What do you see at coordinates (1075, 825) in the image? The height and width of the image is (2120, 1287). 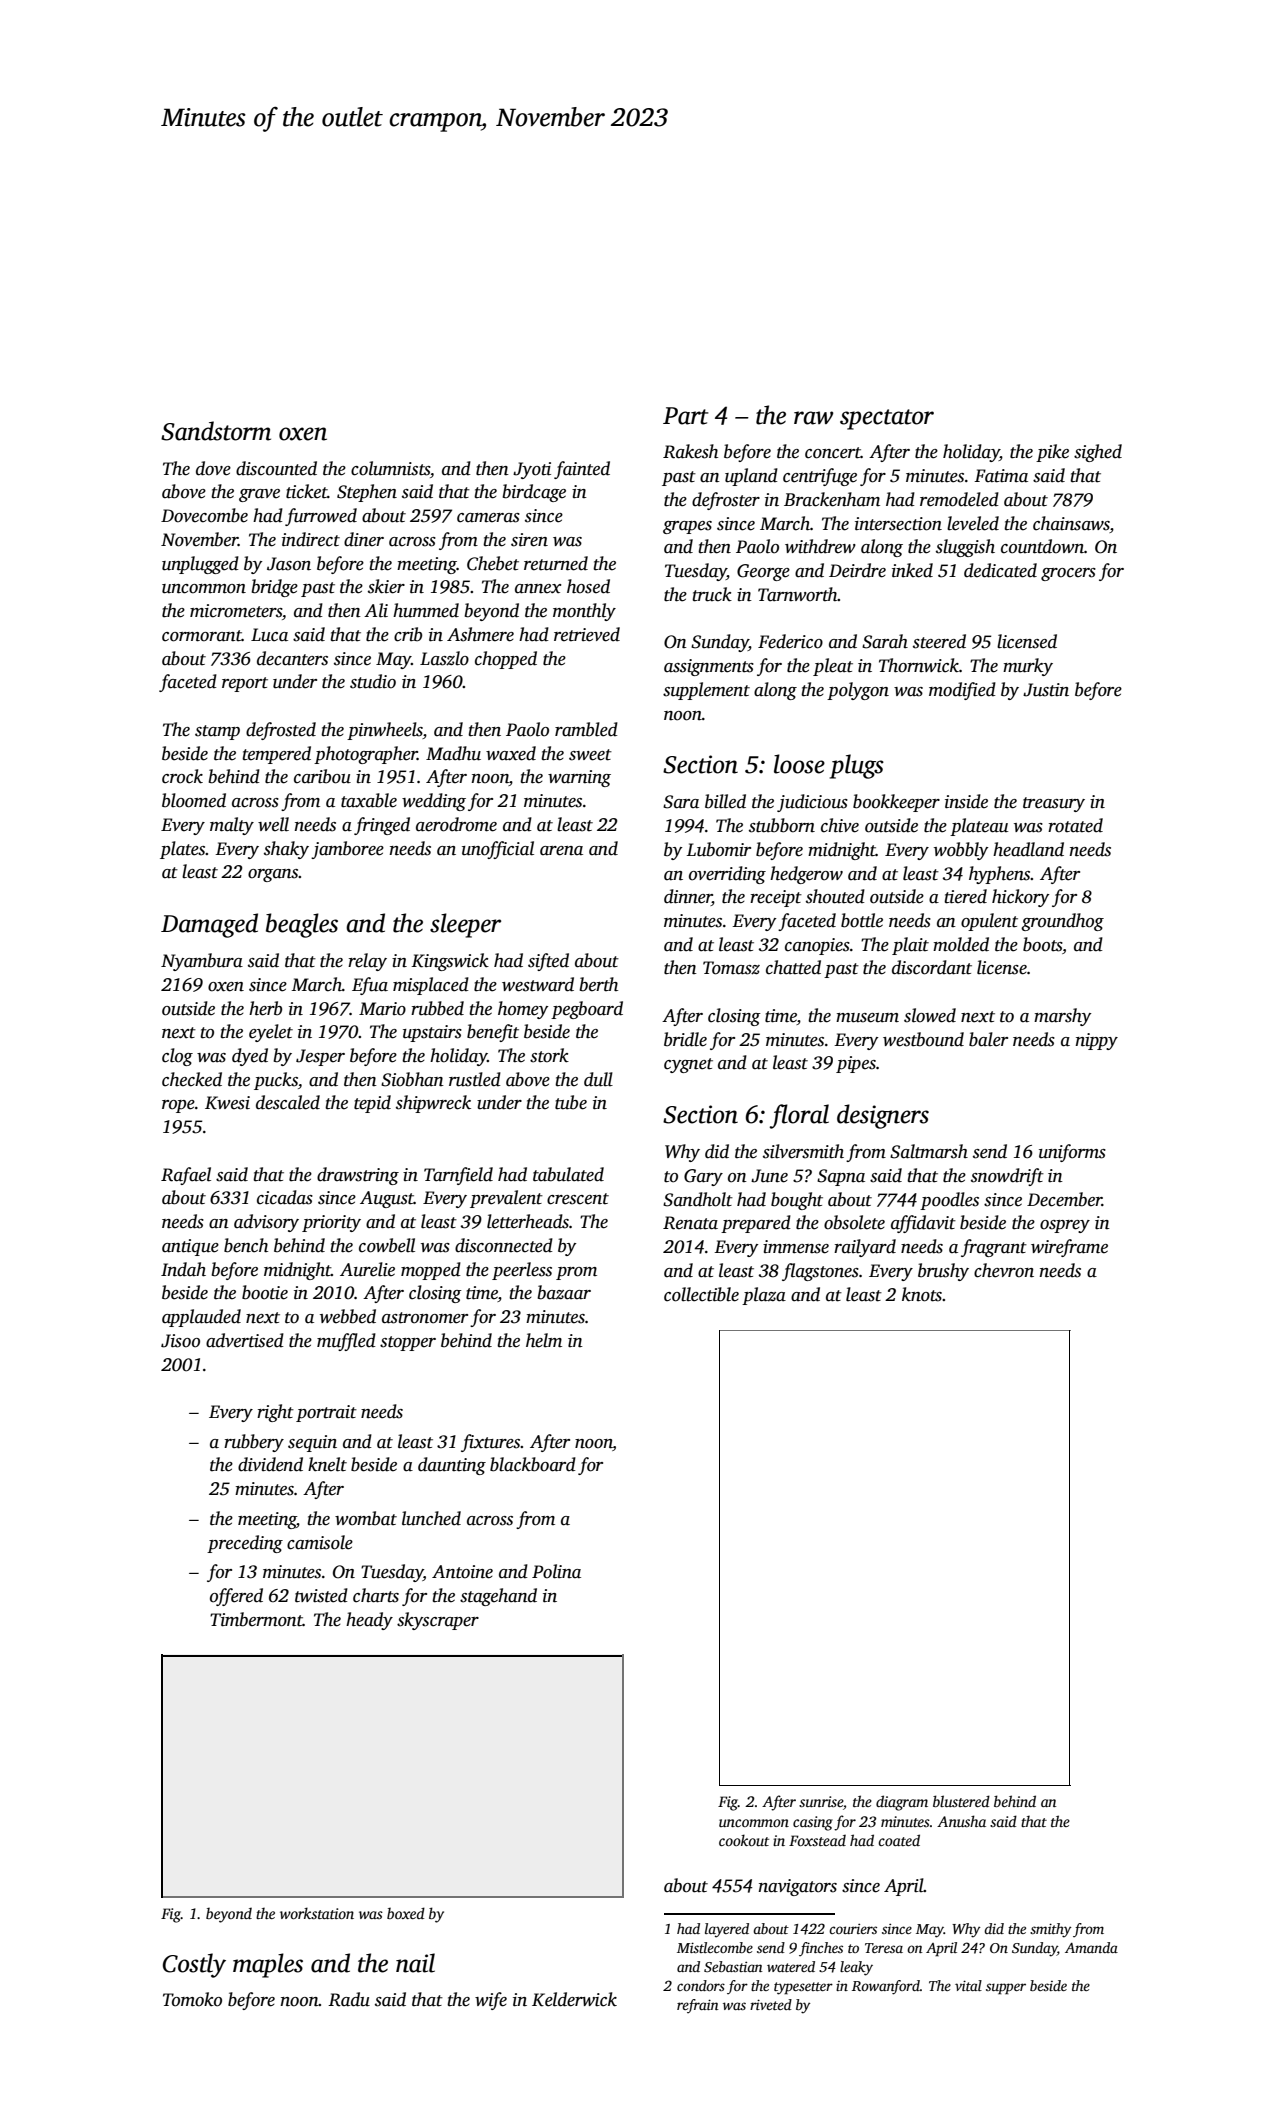 I see `rotated` at bounding box center [1075, 825].
